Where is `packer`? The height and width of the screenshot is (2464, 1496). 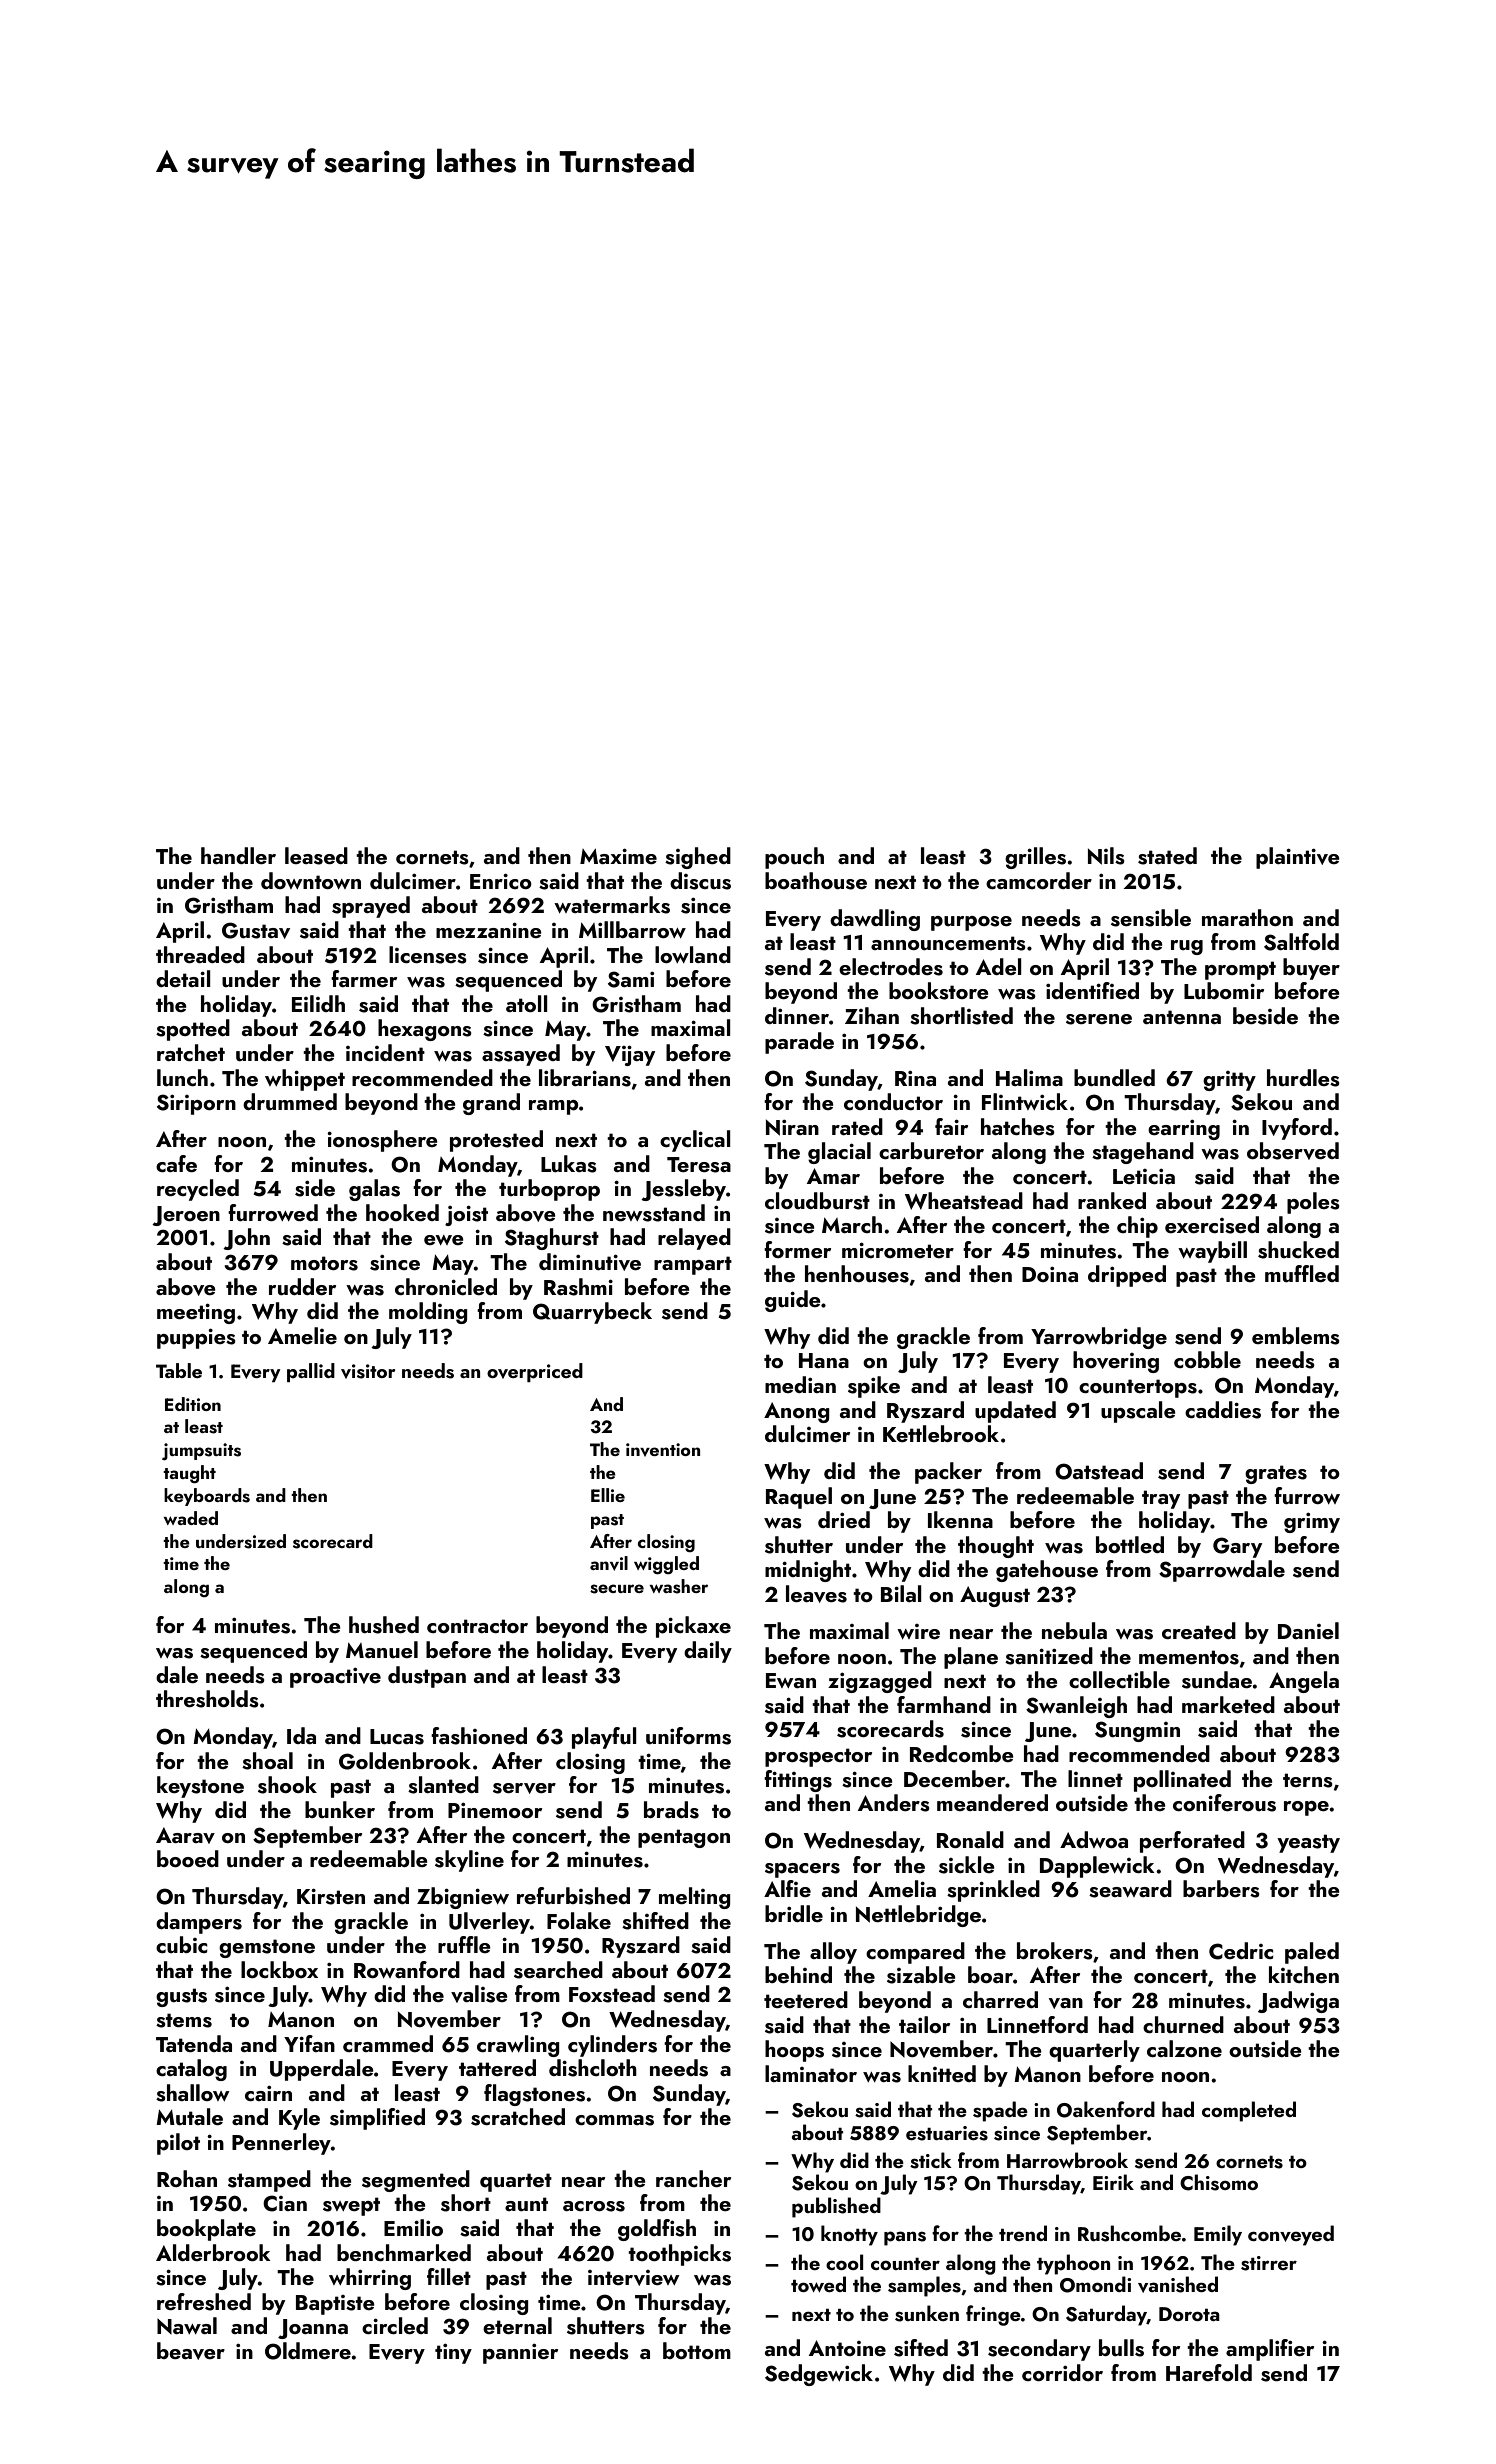 packer is located at coordinates (948, 1473).
